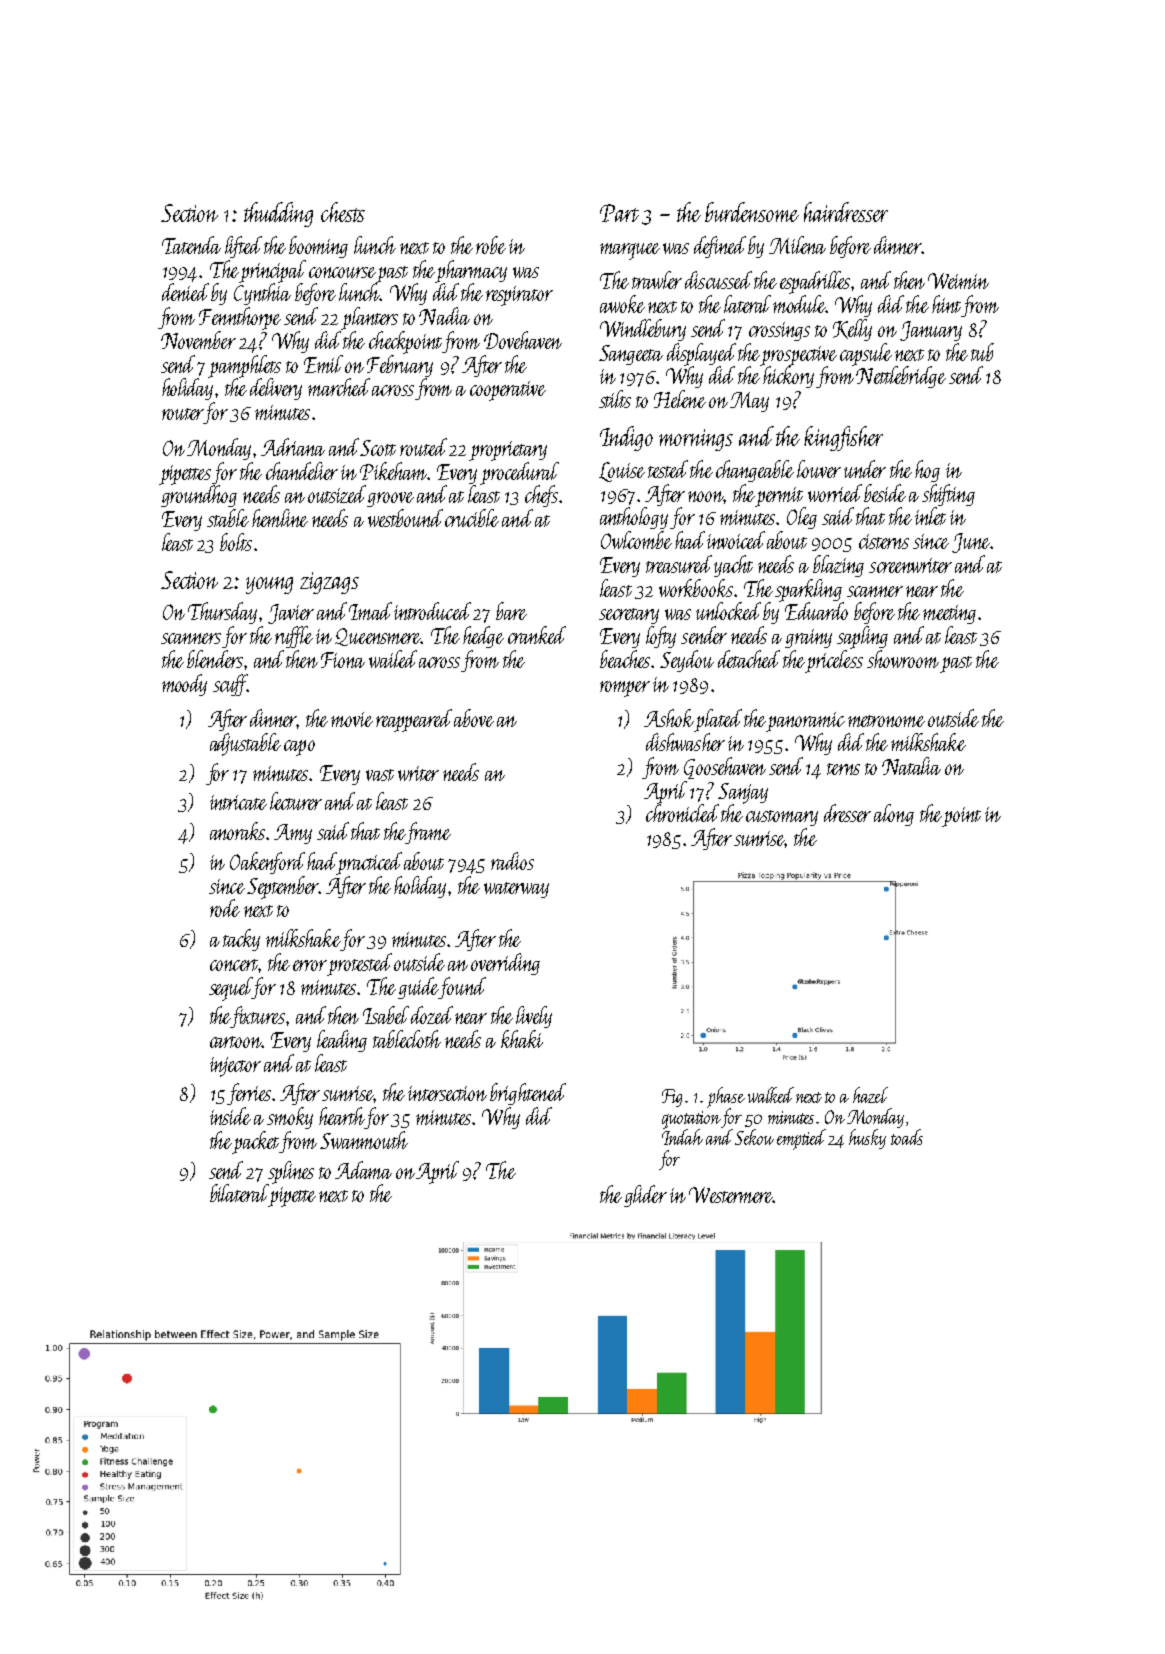 The height and width of the image is (1654, 1165). Describe the element at coordinates (682, 1137) in the image. I see `Indah` at that location.
